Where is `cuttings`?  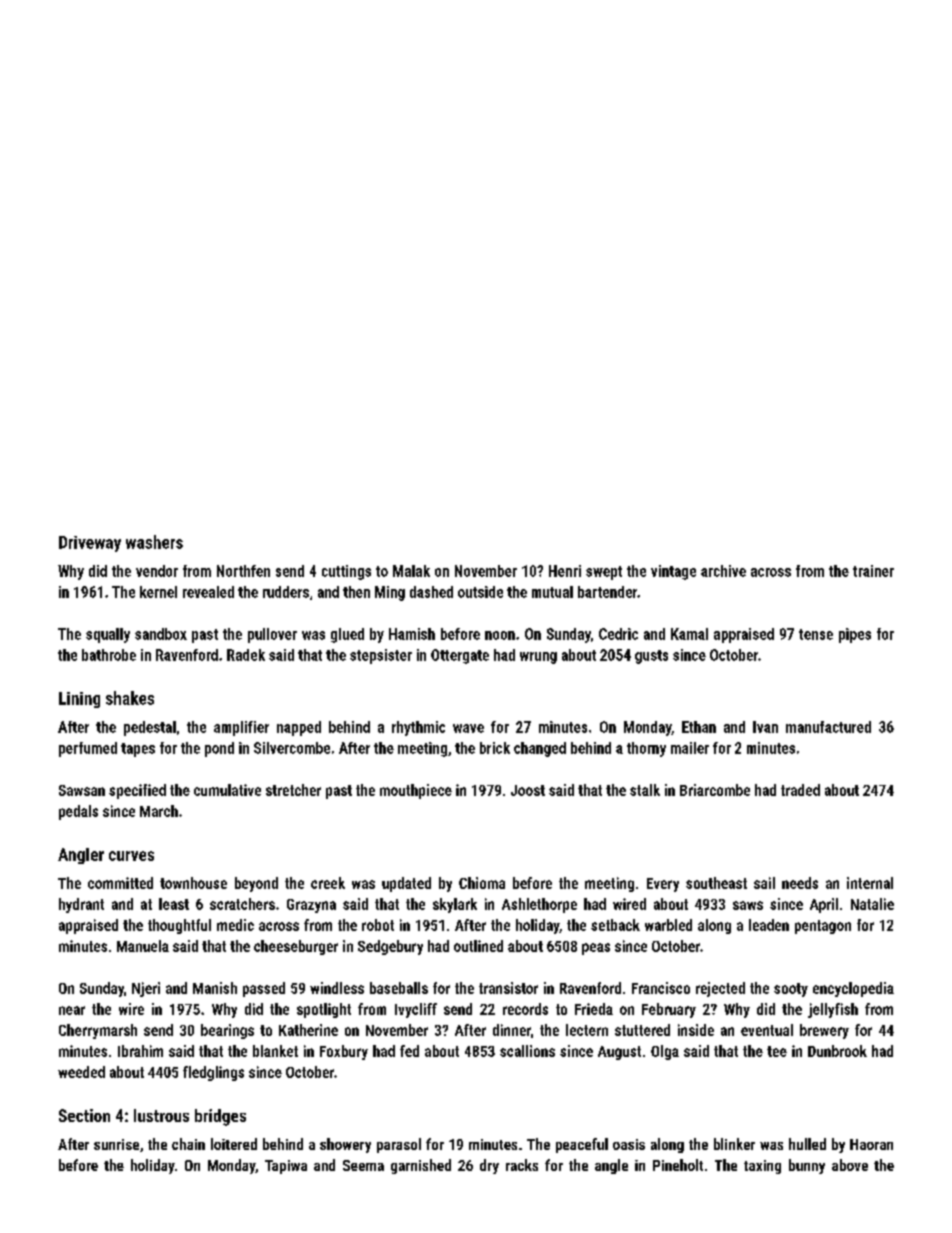
cuttings is located at coordinates (346, 572).
